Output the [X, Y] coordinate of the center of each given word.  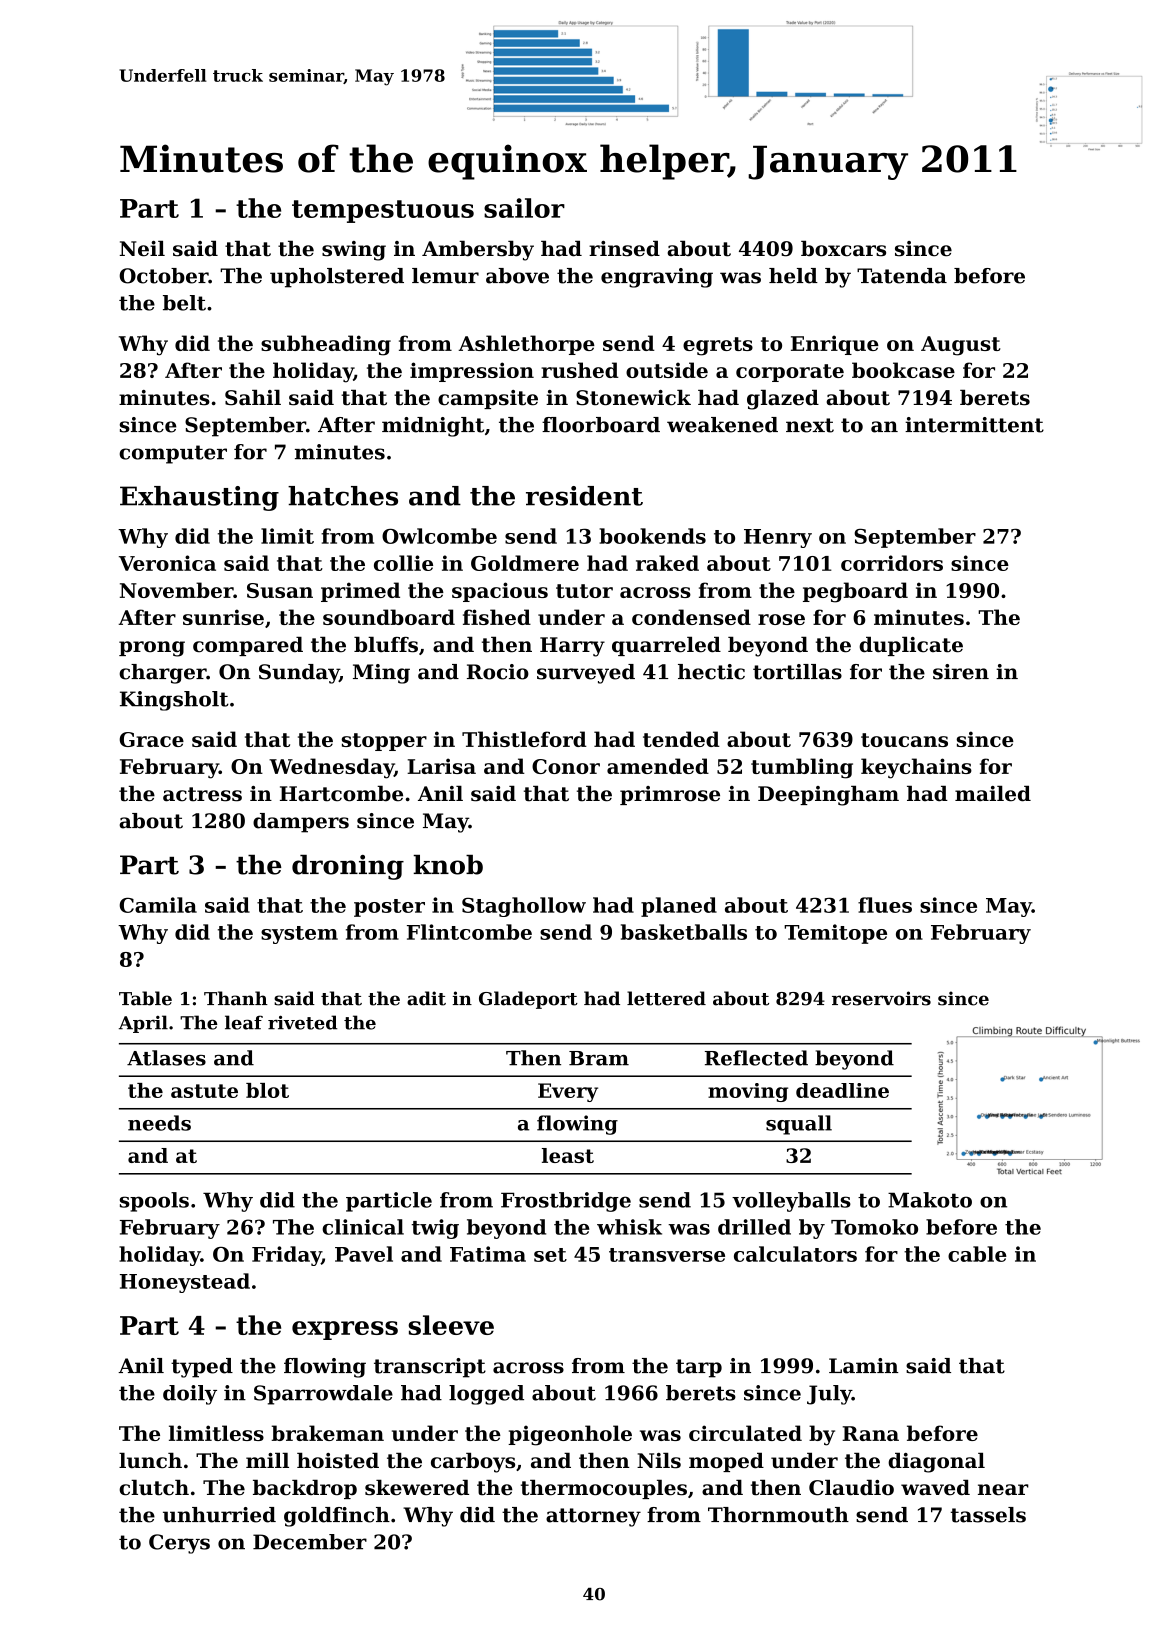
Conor [566, 766]
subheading [326, 345]
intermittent [974, 425]
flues [885, 905]
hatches [343, 496]
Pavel [364, 1254]
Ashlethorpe [527, 345]
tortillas [797, 672]
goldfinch [337, 1517]
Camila [158, 905]
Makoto [930, 1200]
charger [162, 674]
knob [448, 865]
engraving [657, 278]
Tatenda [902, 276]
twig [435, 1229]
